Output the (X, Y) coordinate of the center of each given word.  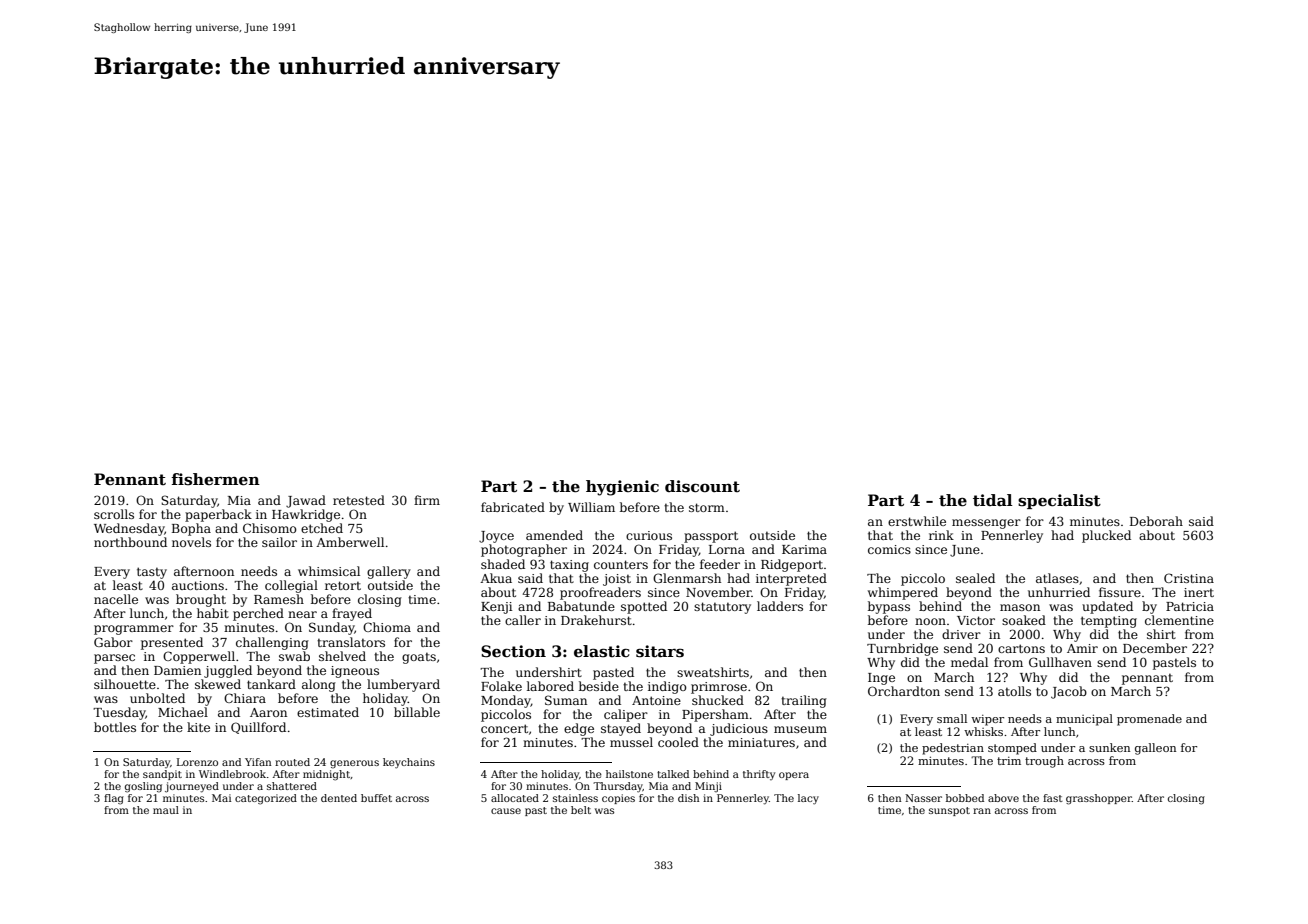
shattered (292, 786)
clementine (1179, 620)
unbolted (157, 698)
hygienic (622, 488)
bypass (889, 607)
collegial (291, 586)
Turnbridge (902, 649)
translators (351, 642)
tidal (993, 500)
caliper (626, 715)
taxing (569, 566)
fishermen (215, 479)
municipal (1084, 720)
